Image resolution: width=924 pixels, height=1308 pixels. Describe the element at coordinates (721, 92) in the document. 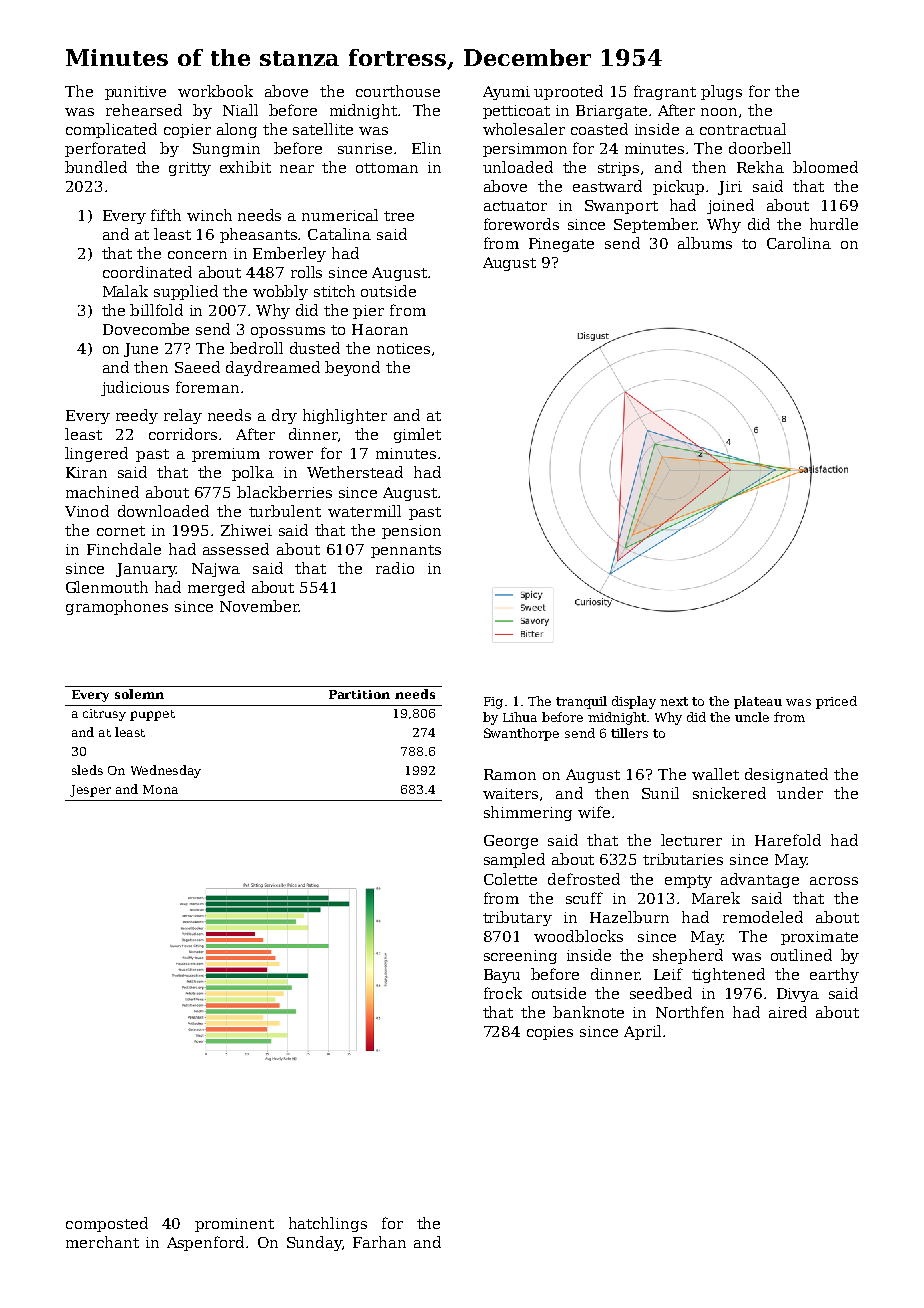

I see `plugs` at that location.
